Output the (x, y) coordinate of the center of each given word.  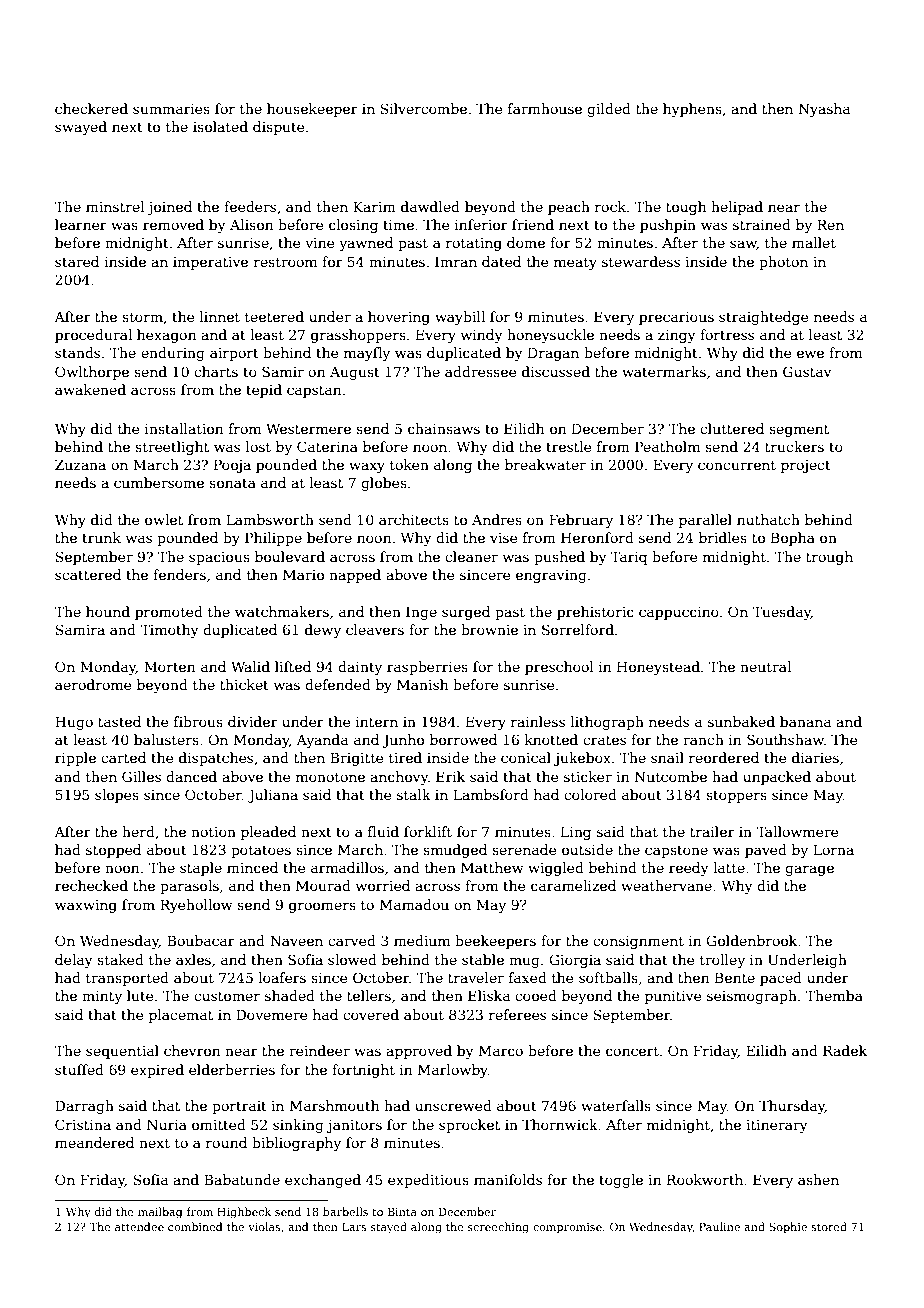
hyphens (692, 110)
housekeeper (312, 110)
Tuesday (781, 613)
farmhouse (545, 108)
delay (74, 961)
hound (108, 611)
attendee (139, 1226)
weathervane (666, 885)
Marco (501, 1050)
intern (377, 722)
